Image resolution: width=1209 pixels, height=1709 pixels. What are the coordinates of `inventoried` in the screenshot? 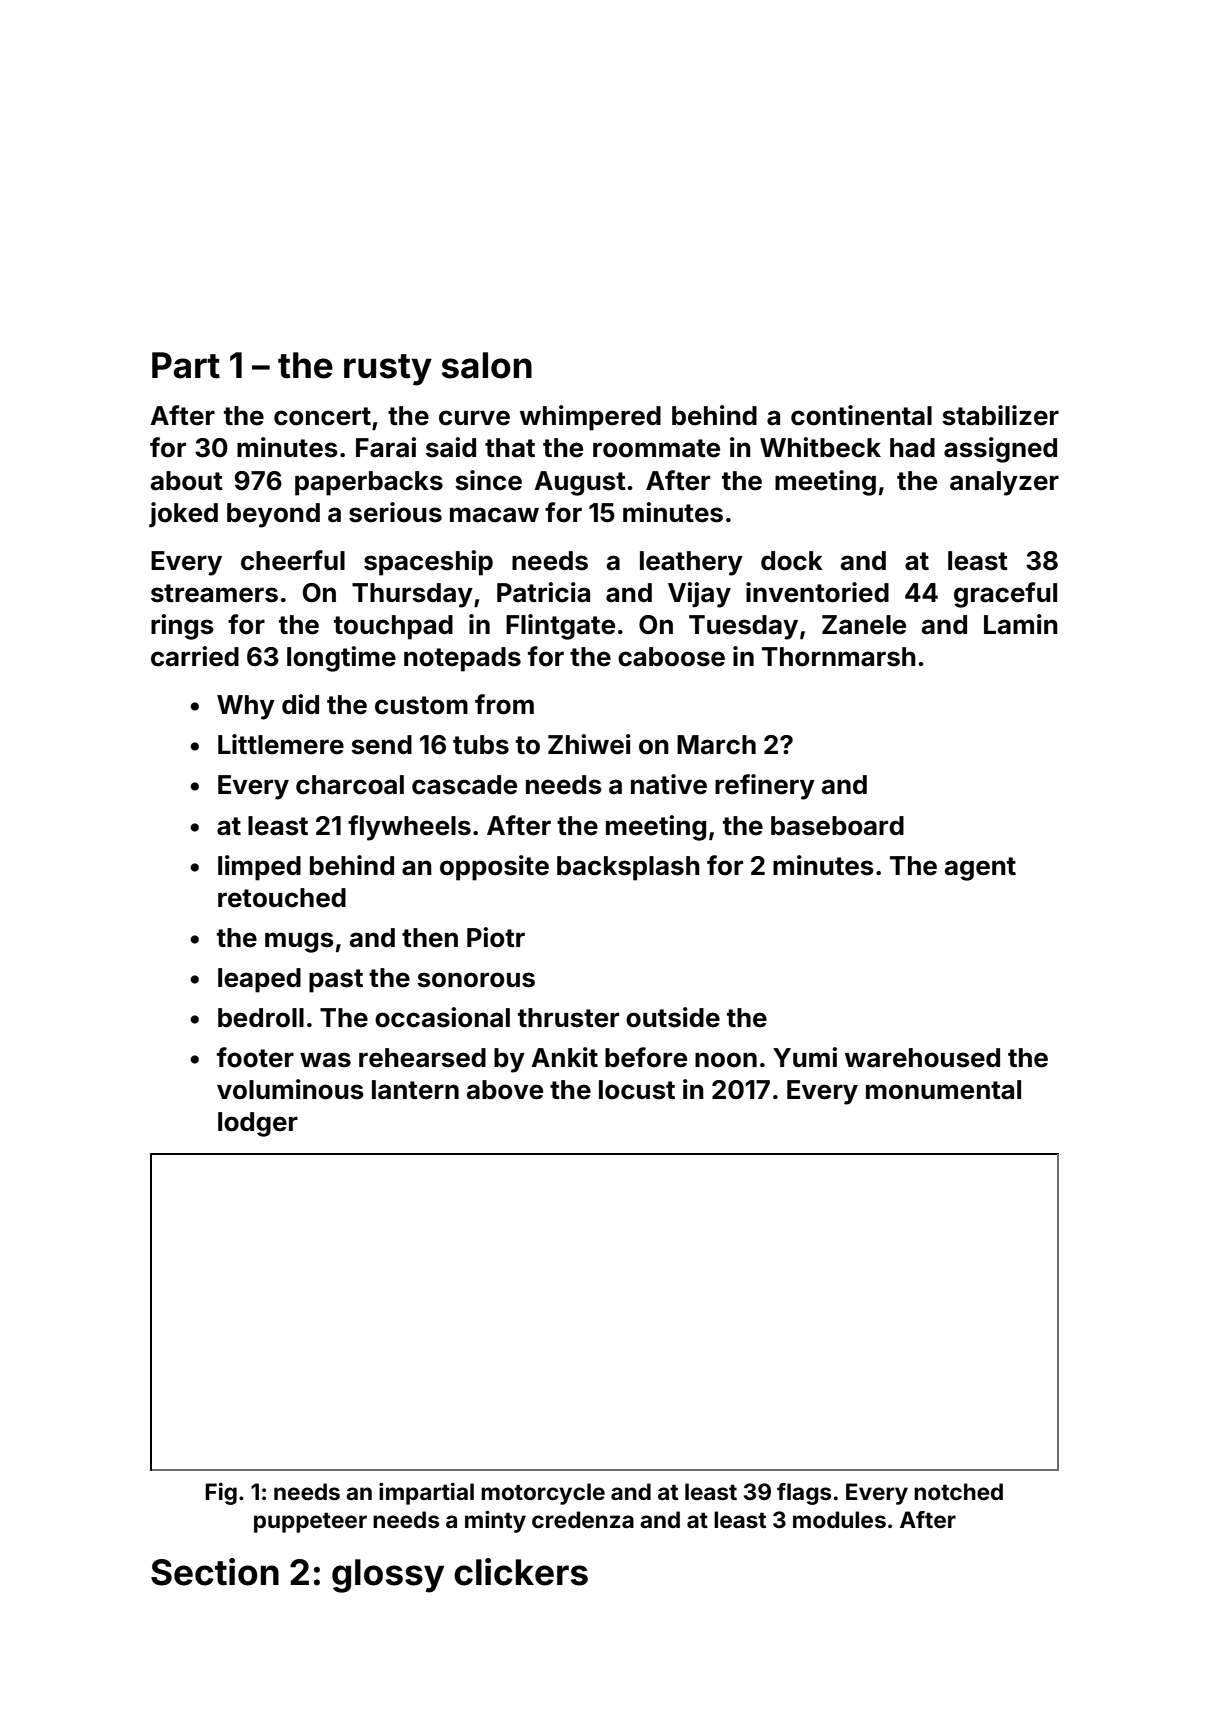 It's located at (817, 592).
